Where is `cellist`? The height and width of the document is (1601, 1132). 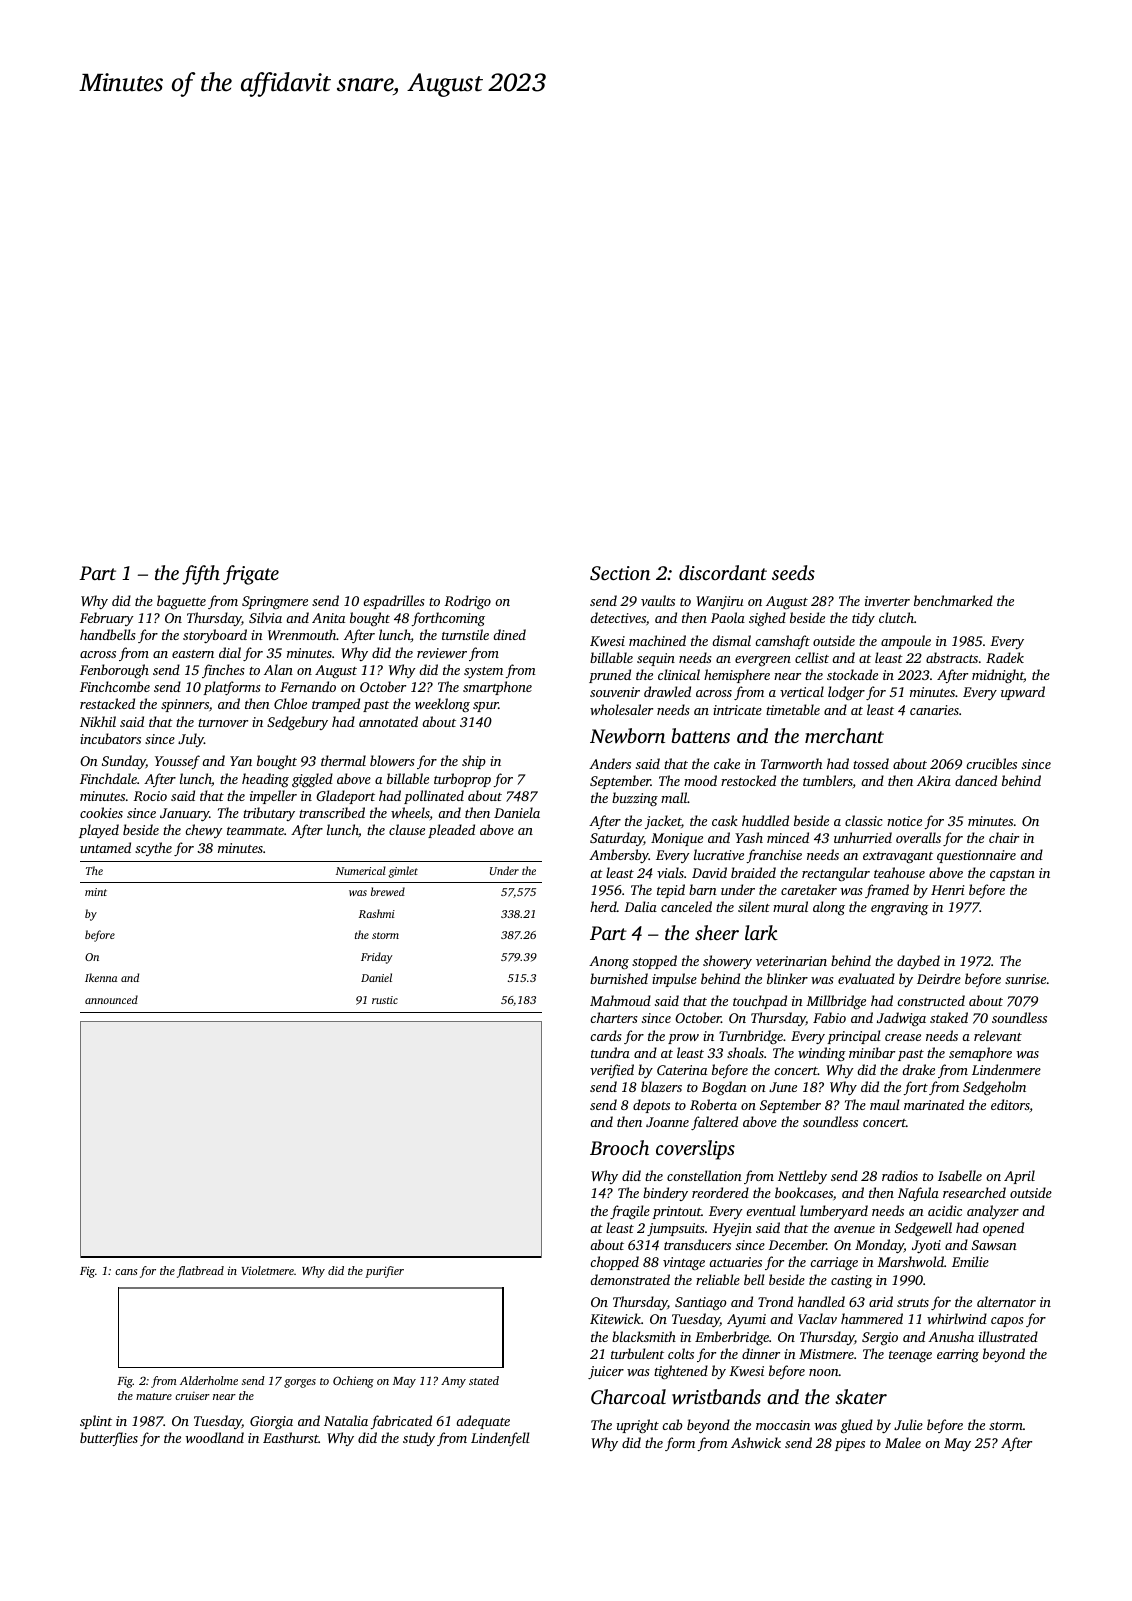
cellist is located at coordinates (812, 657).
